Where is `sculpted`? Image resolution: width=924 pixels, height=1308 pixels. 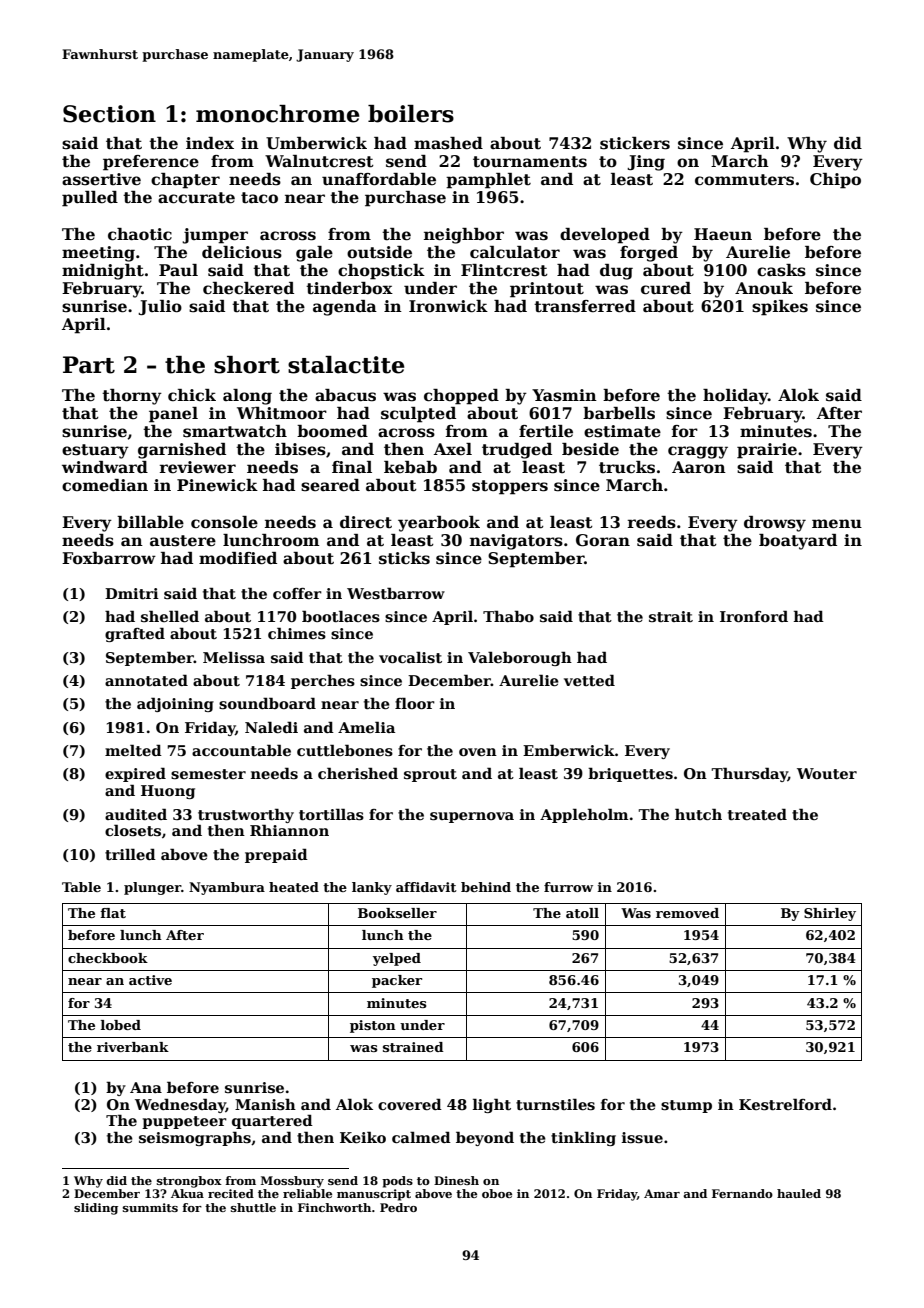 sculpted is located at coordinates (418, 415).
